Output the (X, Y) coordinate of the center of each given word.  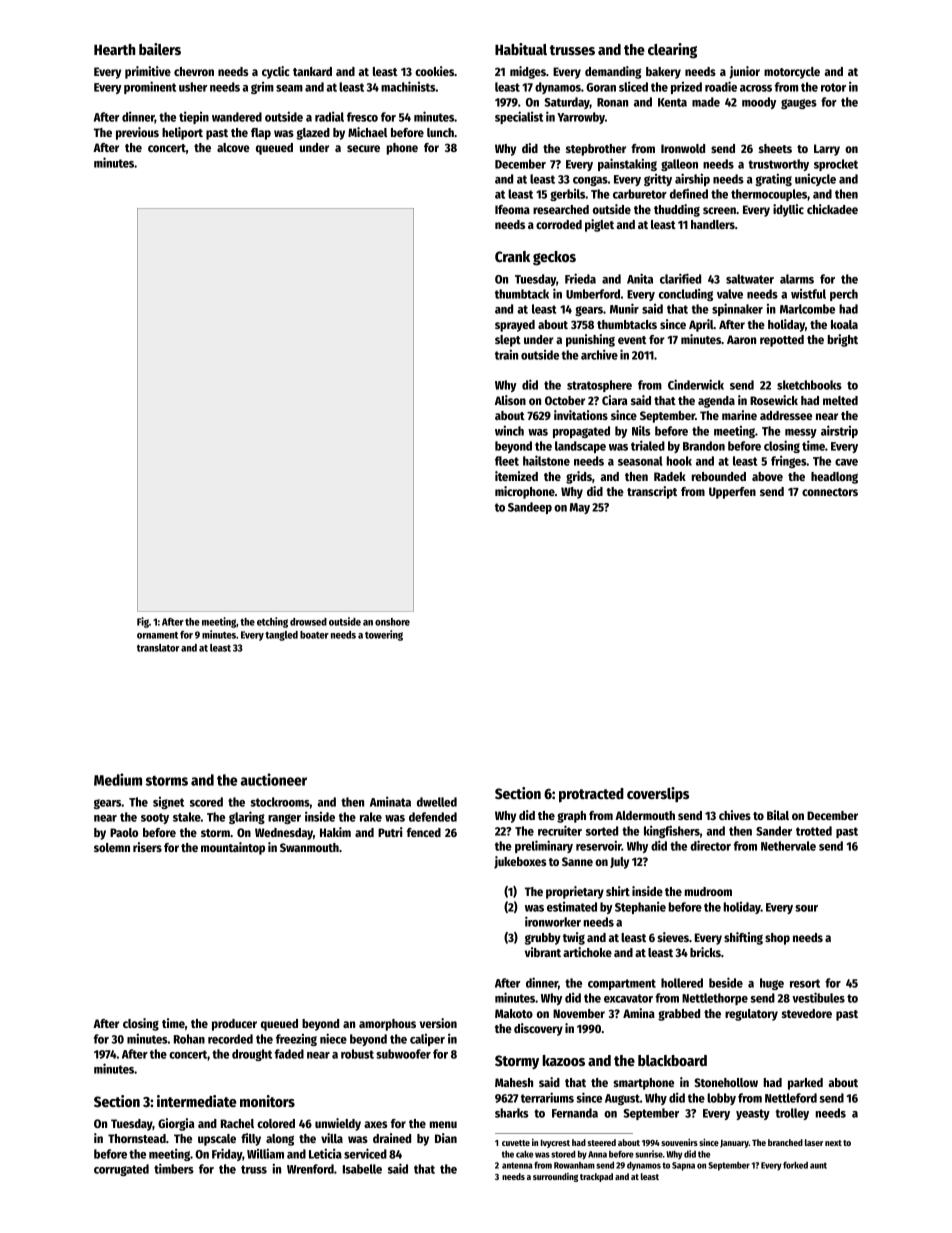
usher (193, 87)
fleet (507, 461)
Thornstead (137, 1138)
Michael (367, 132)
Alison (510, 400)
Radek (670, 476)
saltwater (750, 279)
